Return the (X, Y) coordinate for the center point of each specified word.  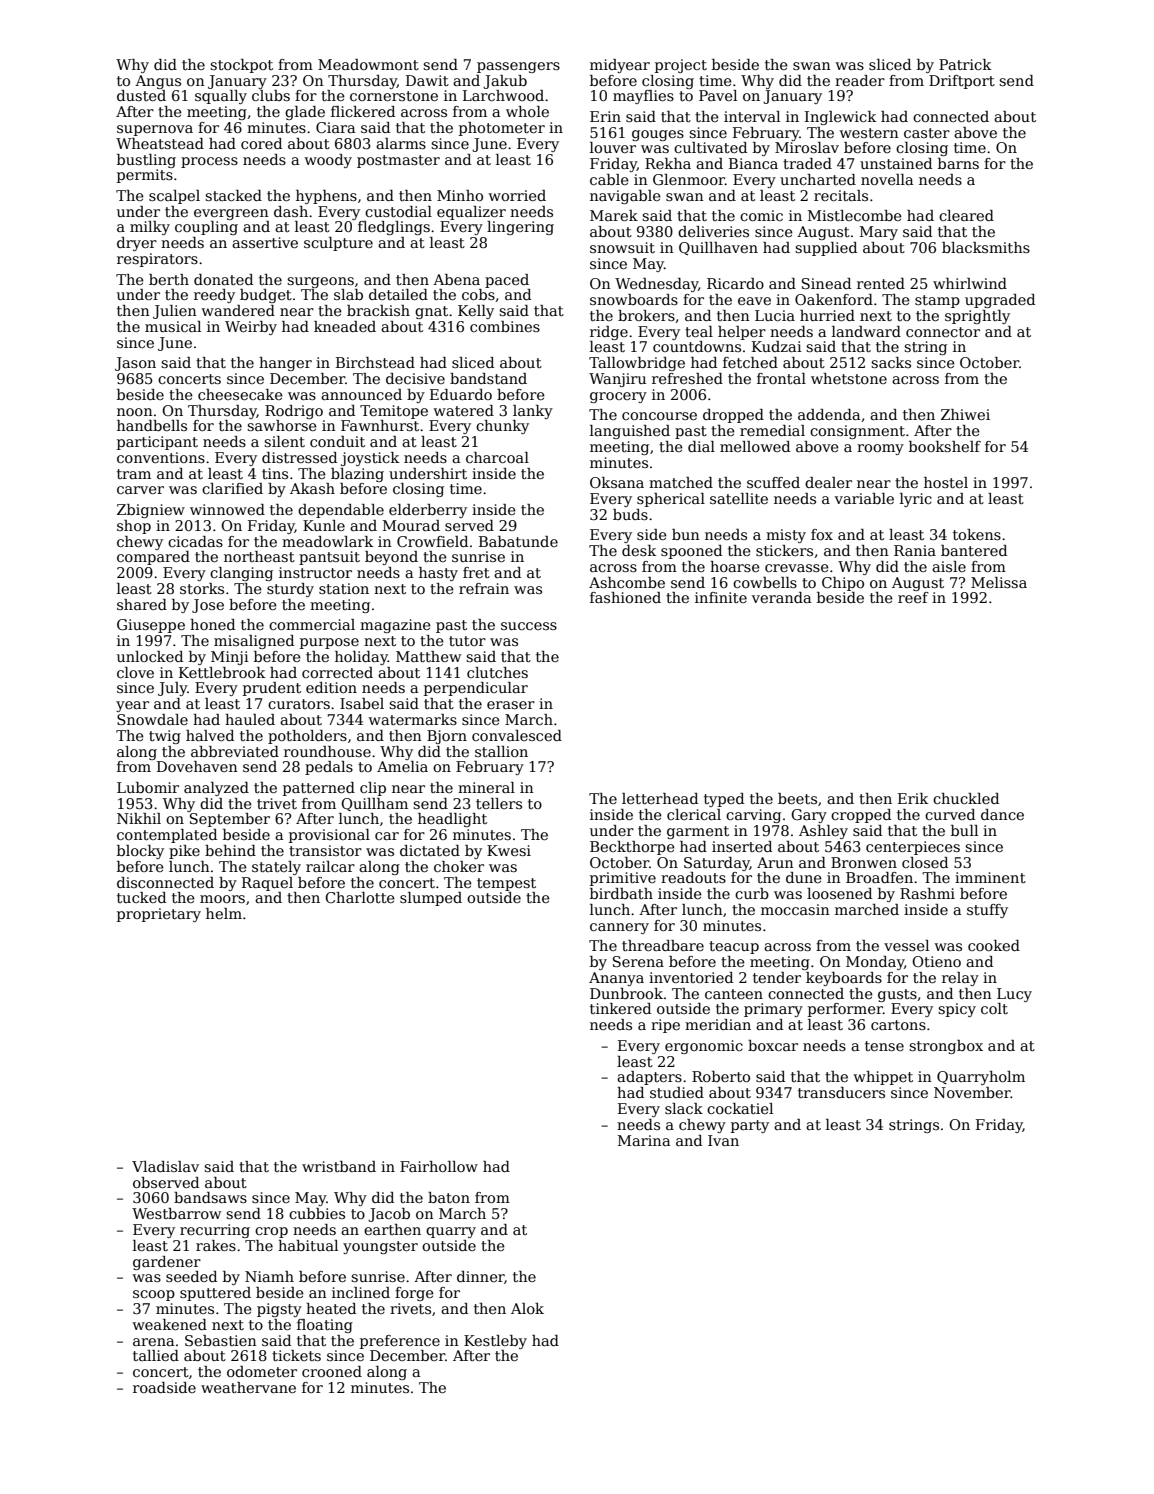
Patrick (965, 64)
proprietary (159, 915)
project (681, 66)
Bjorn (447, 737)
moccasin (795, 909)
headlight (452, 820)
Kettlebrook (222, 672)
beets (797, 798)
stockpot (241, 66)
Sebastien (221, 1340)
